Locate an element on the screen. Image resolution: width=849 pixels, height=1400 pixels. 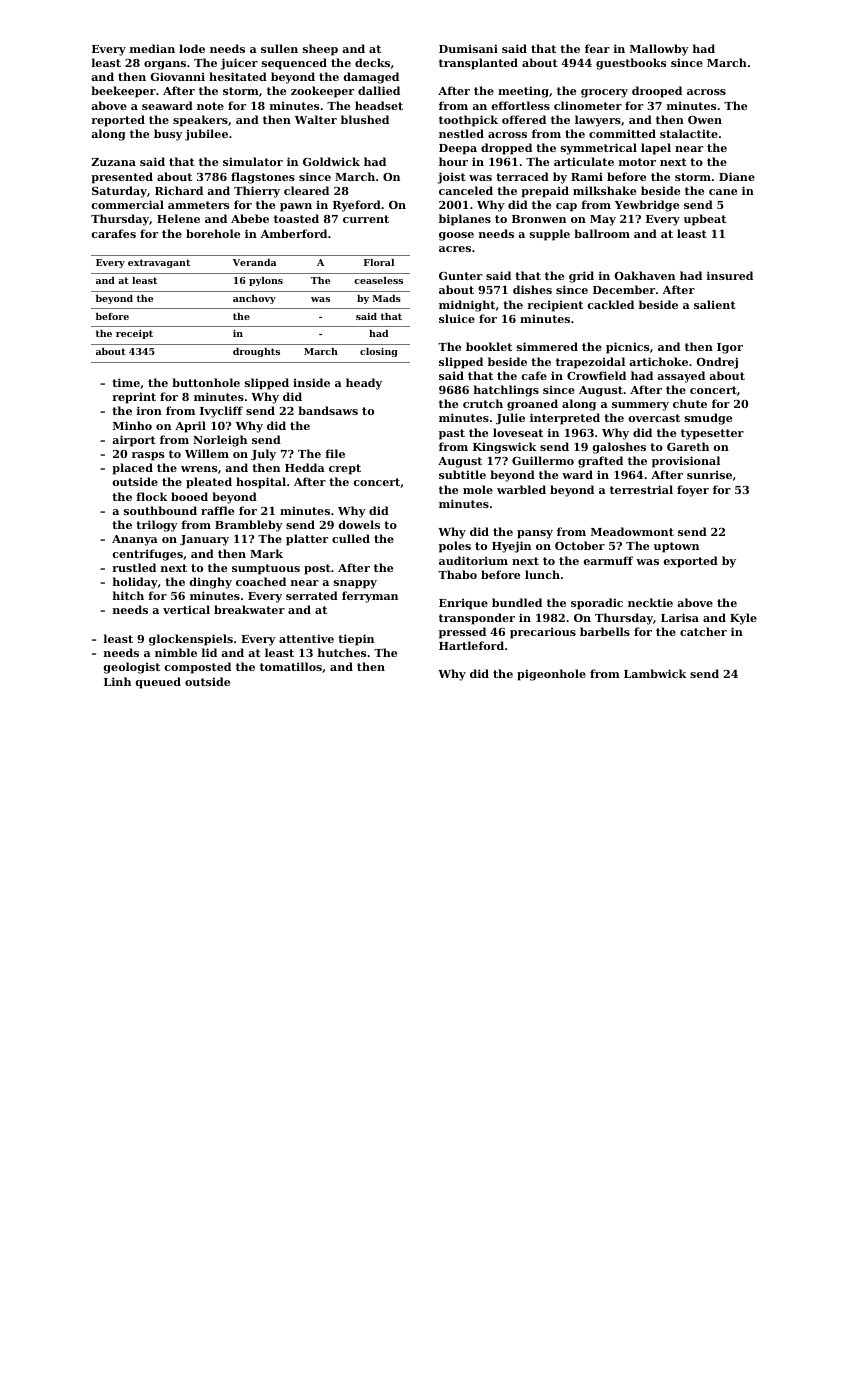
Larisa is located at coordinates (680, 617).
